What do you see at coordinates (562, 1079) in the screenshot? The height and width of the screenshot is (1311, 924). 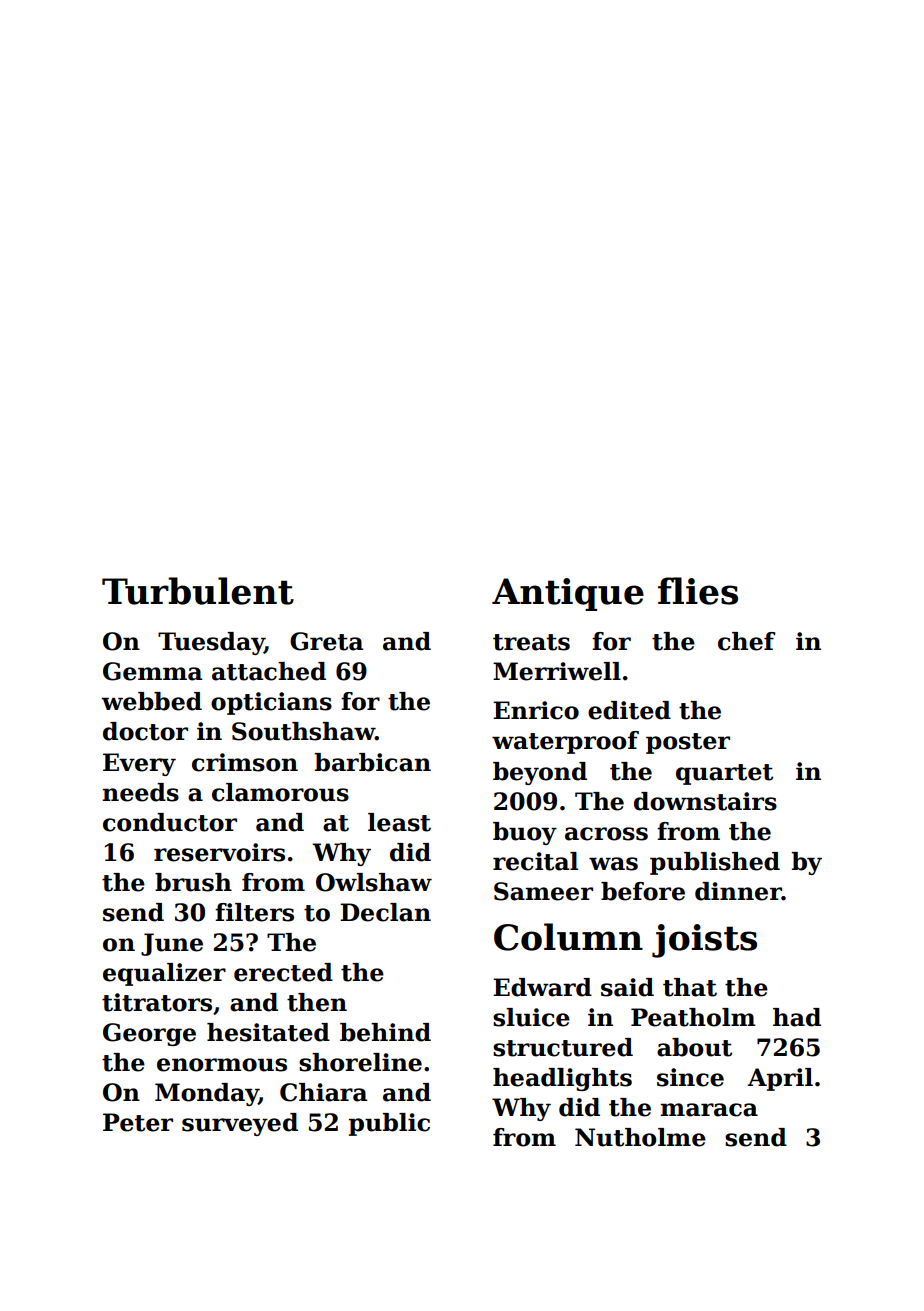 I see `headlights` at bounding box center [562, 1079].
